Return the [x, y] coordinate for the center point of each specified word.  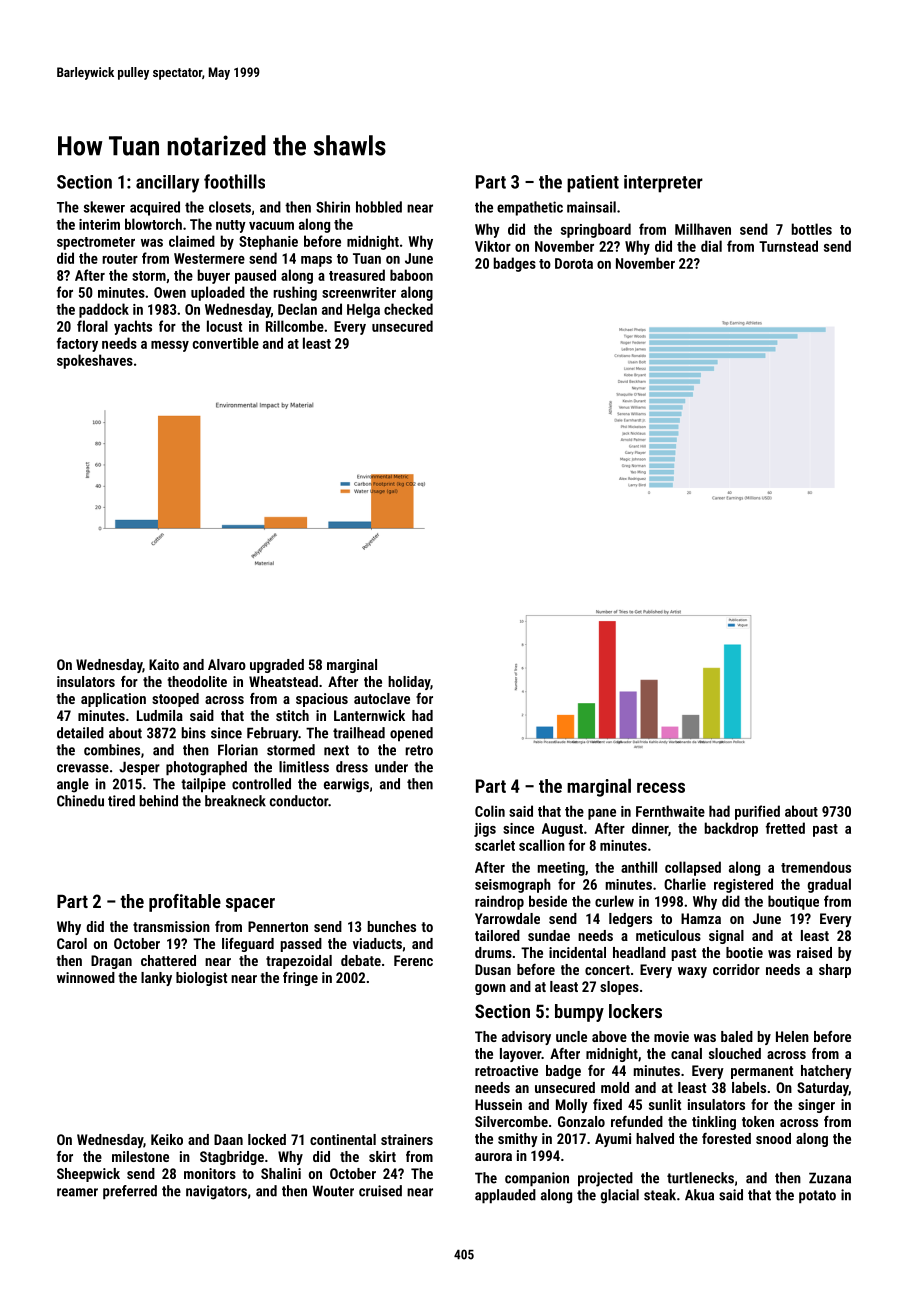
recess [661, 787]
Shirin [333, 207]
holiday [409, 683]
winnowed [86, 977]
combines [112, 750]
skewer [104, 207]
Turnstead [788, 246]
